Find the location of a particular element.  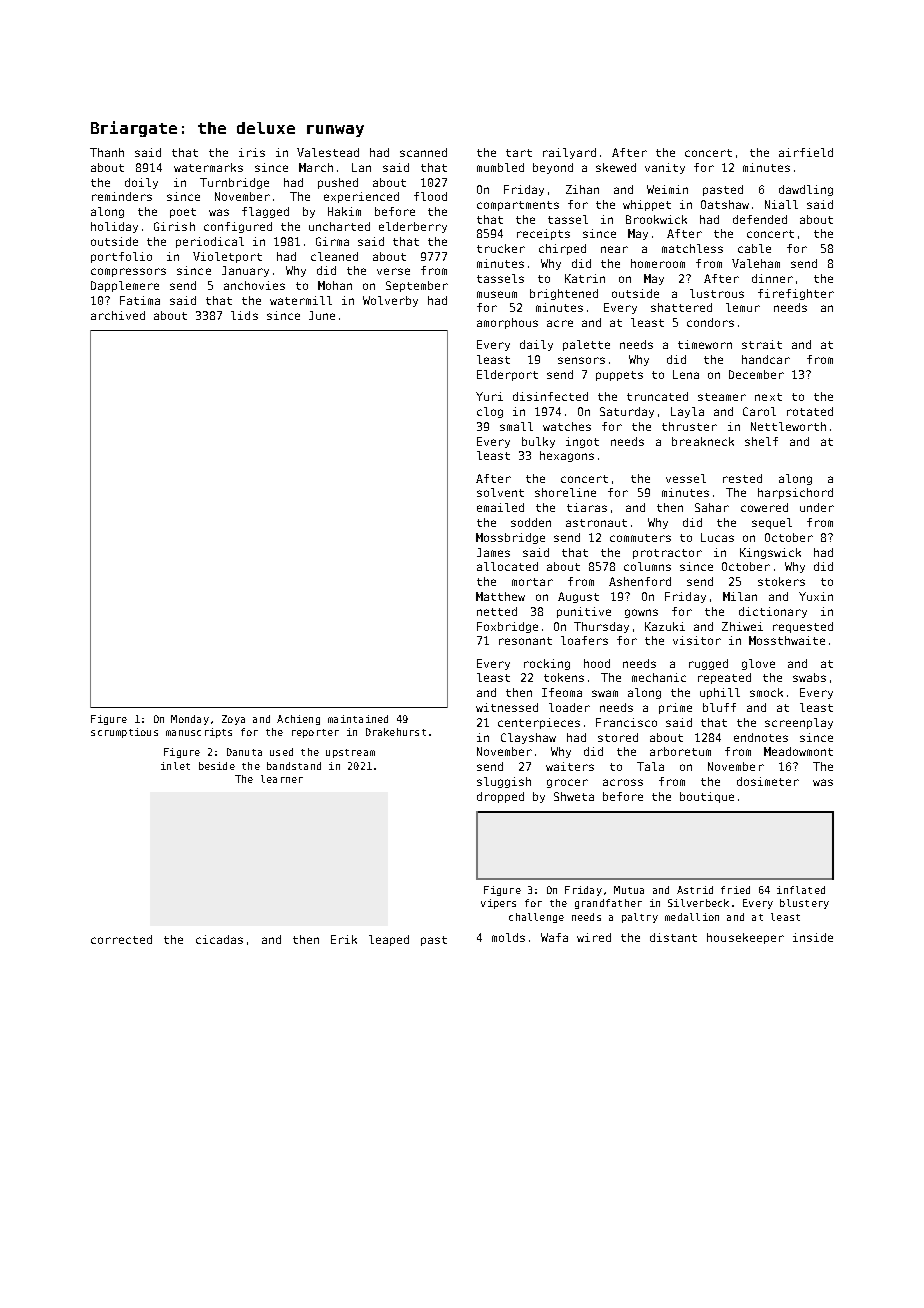

James is located at coordinates (493, 552).
